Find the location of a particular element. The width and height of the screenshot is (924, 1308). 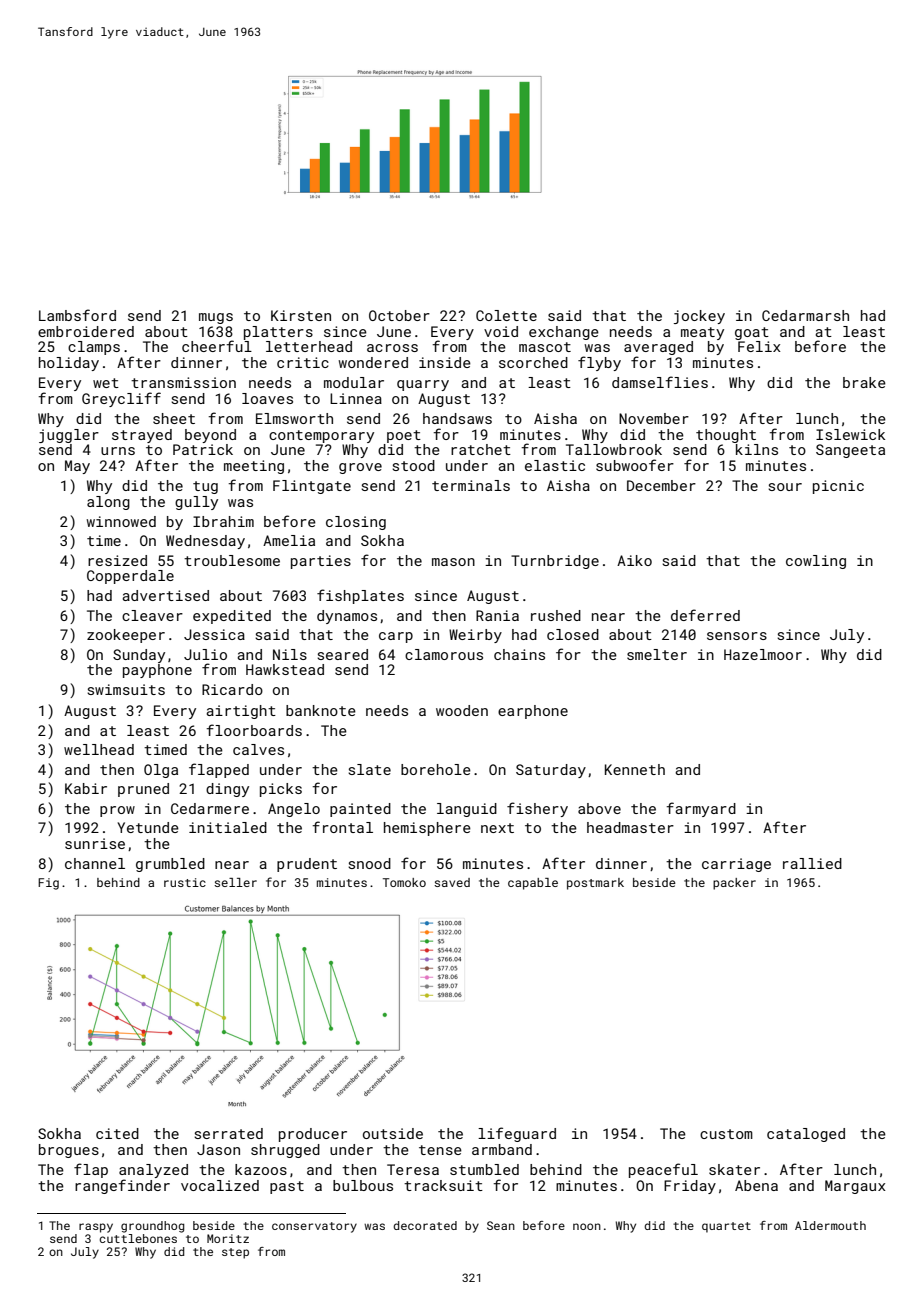

armband is located at coordinates (502, 1149).
